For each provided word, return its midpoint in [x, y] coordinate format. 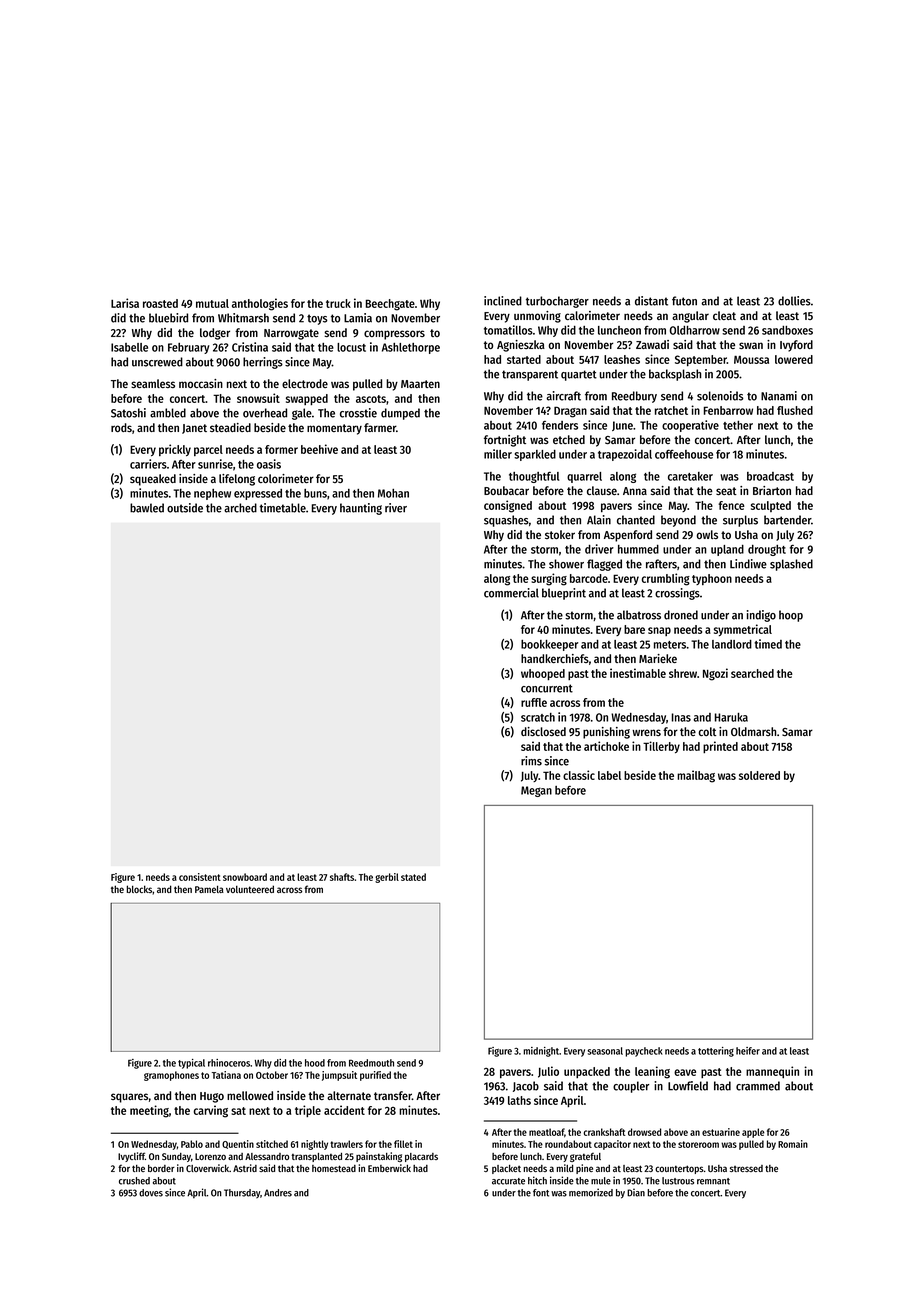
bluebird [168, 318]
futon [684, 301]
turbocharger [557, 302]
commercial [511, 593]
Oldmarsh [753, 731]
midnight [541, 1052]
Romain [793, 1144]
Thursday [242, 1194]
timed [768, 644]
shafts [342, 877]
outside [185, 508]
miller [498, 454]
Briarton [772, 490]
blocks [139, 889]
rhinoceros [229, 1063]
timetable [282, 508]
